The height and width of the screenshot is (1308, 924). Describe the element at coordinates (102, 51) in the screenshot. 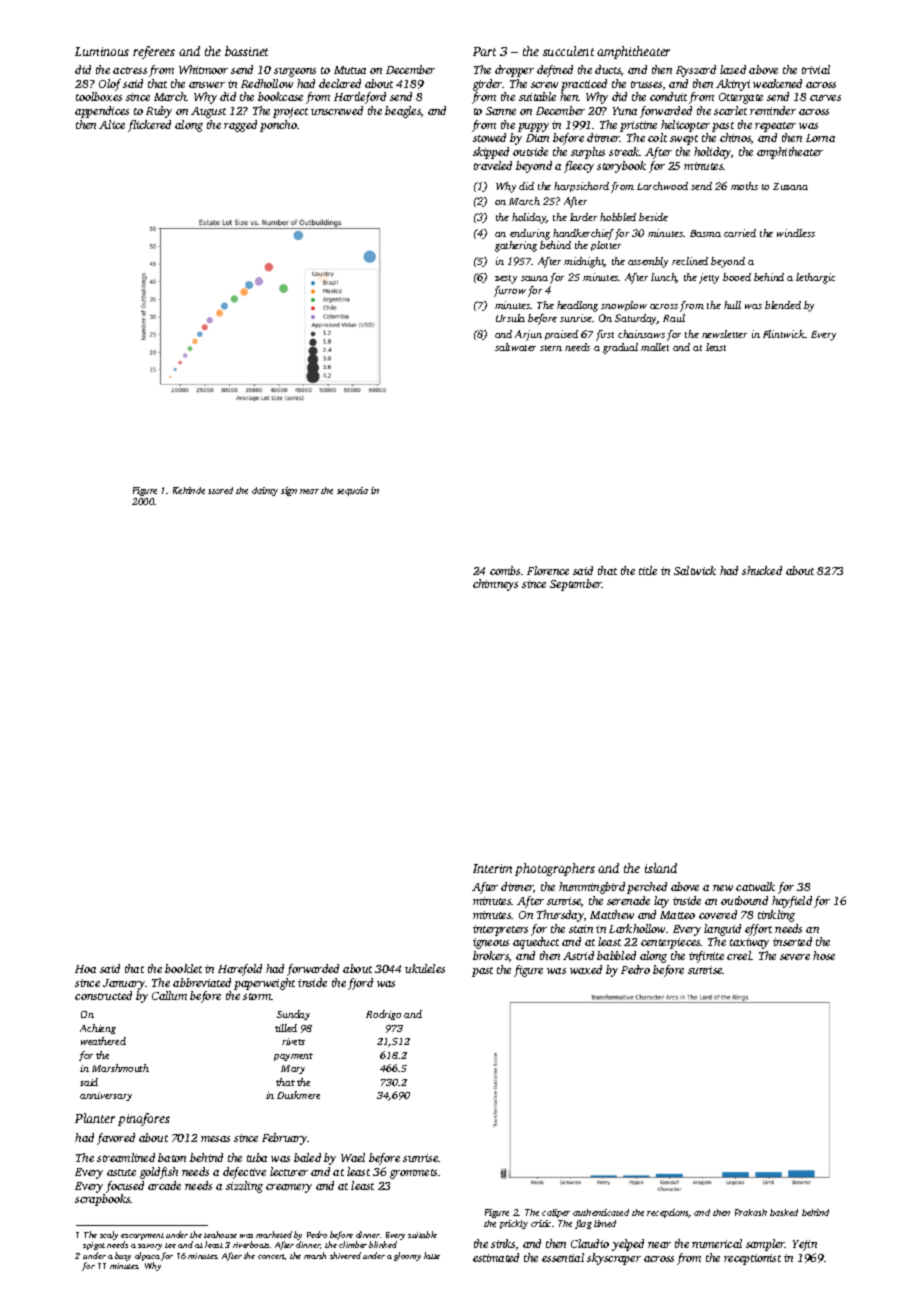

I see `Luminous` at that location.
